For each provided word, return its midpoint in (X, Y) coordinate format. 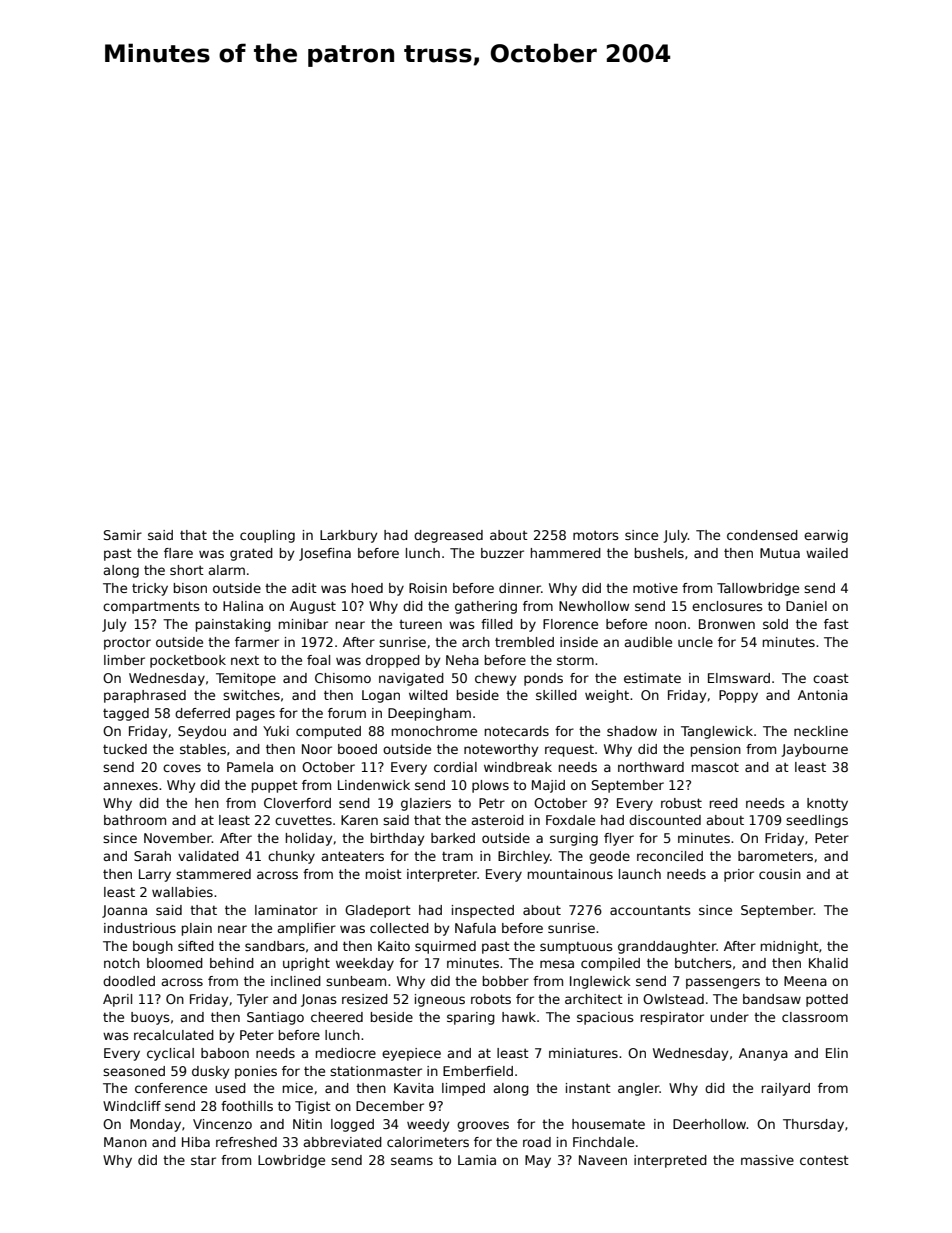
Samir (123, 535)
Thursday (813, 1125)
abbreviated (342, 1142)
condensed (762, 535)
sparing (471, 1018)
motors (596, 535)
